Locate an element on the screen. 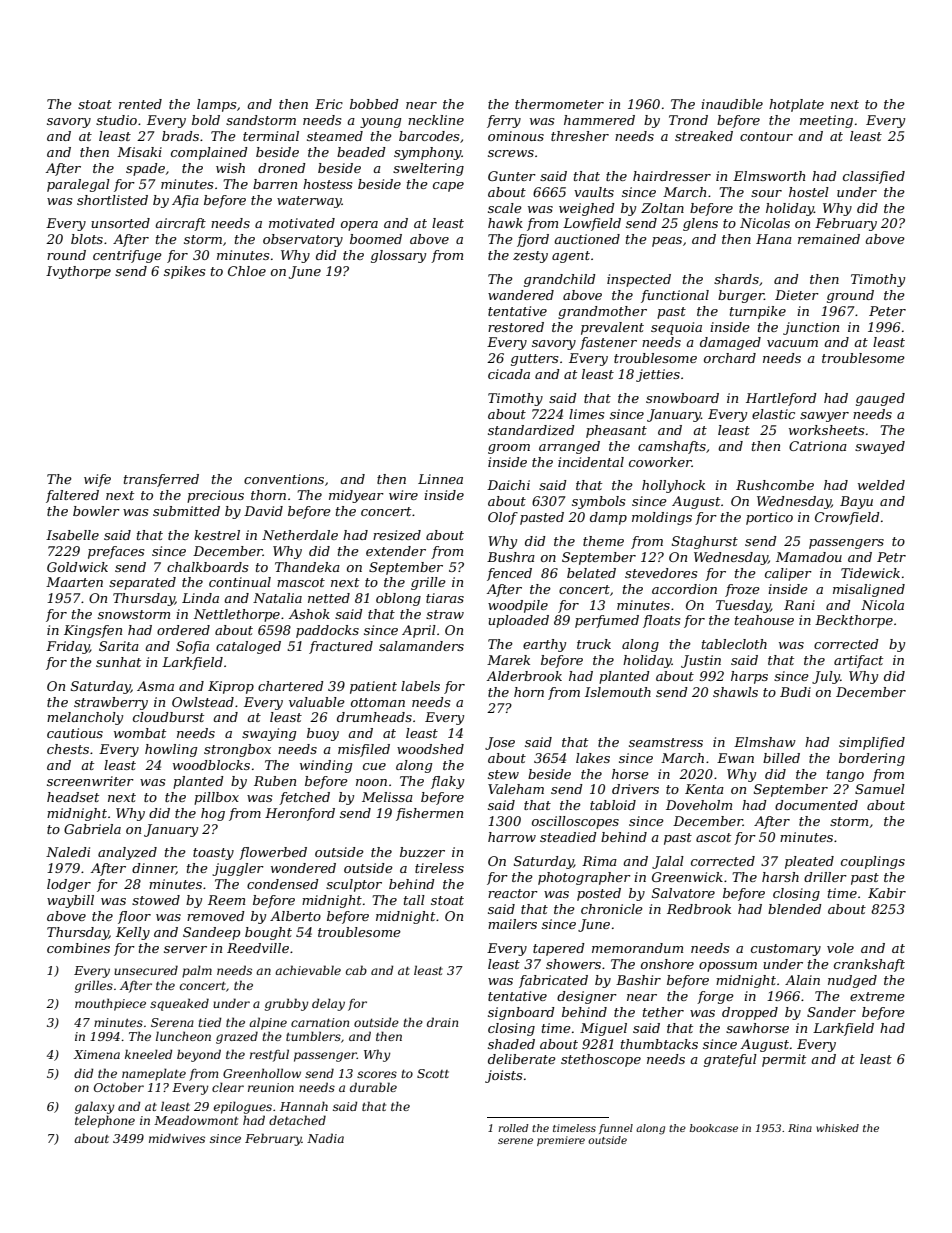  limes is located at coordinates (586, 414).
